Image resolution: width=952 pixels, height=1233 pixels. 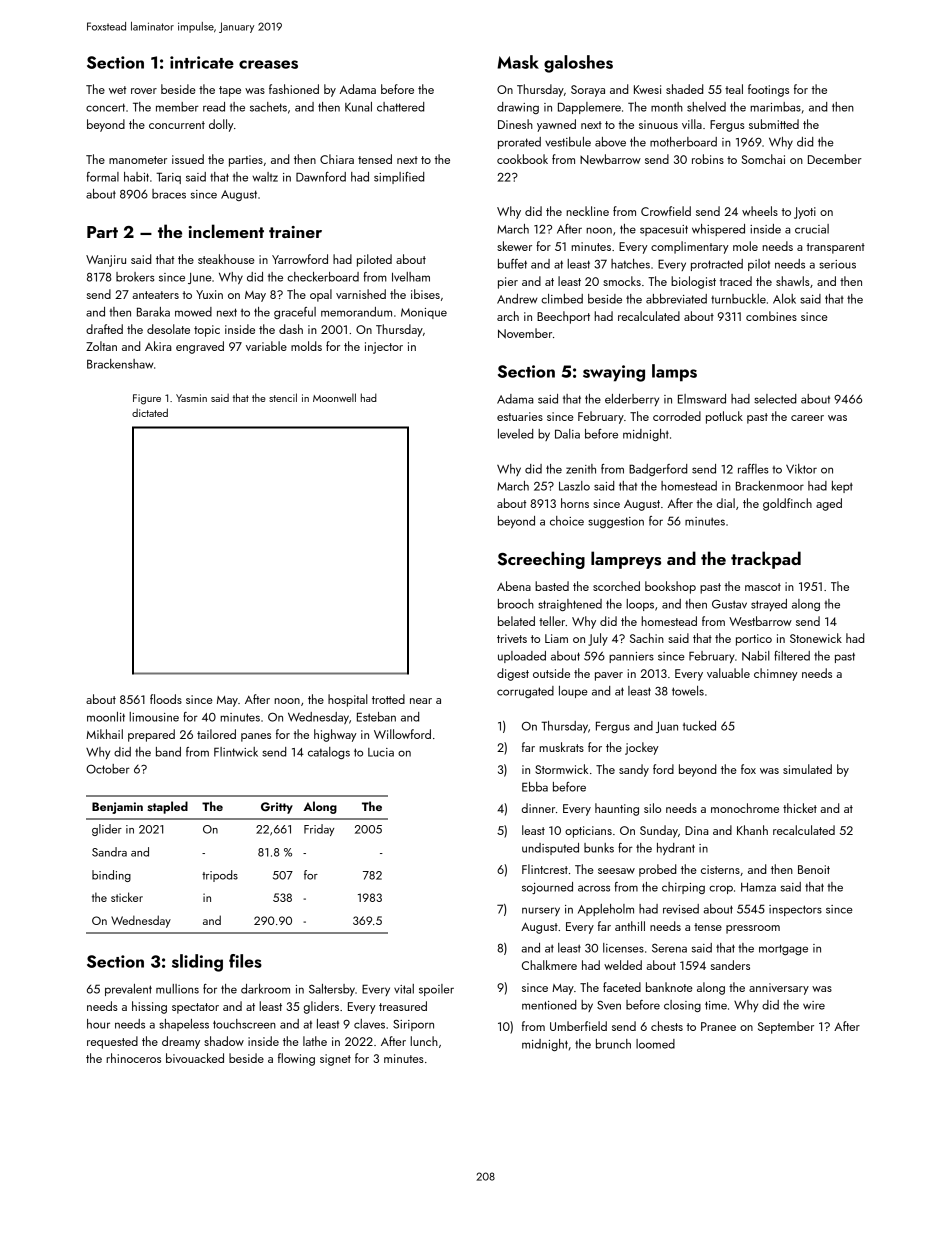 I want to click on trainer, so click(x=295, y=232).
